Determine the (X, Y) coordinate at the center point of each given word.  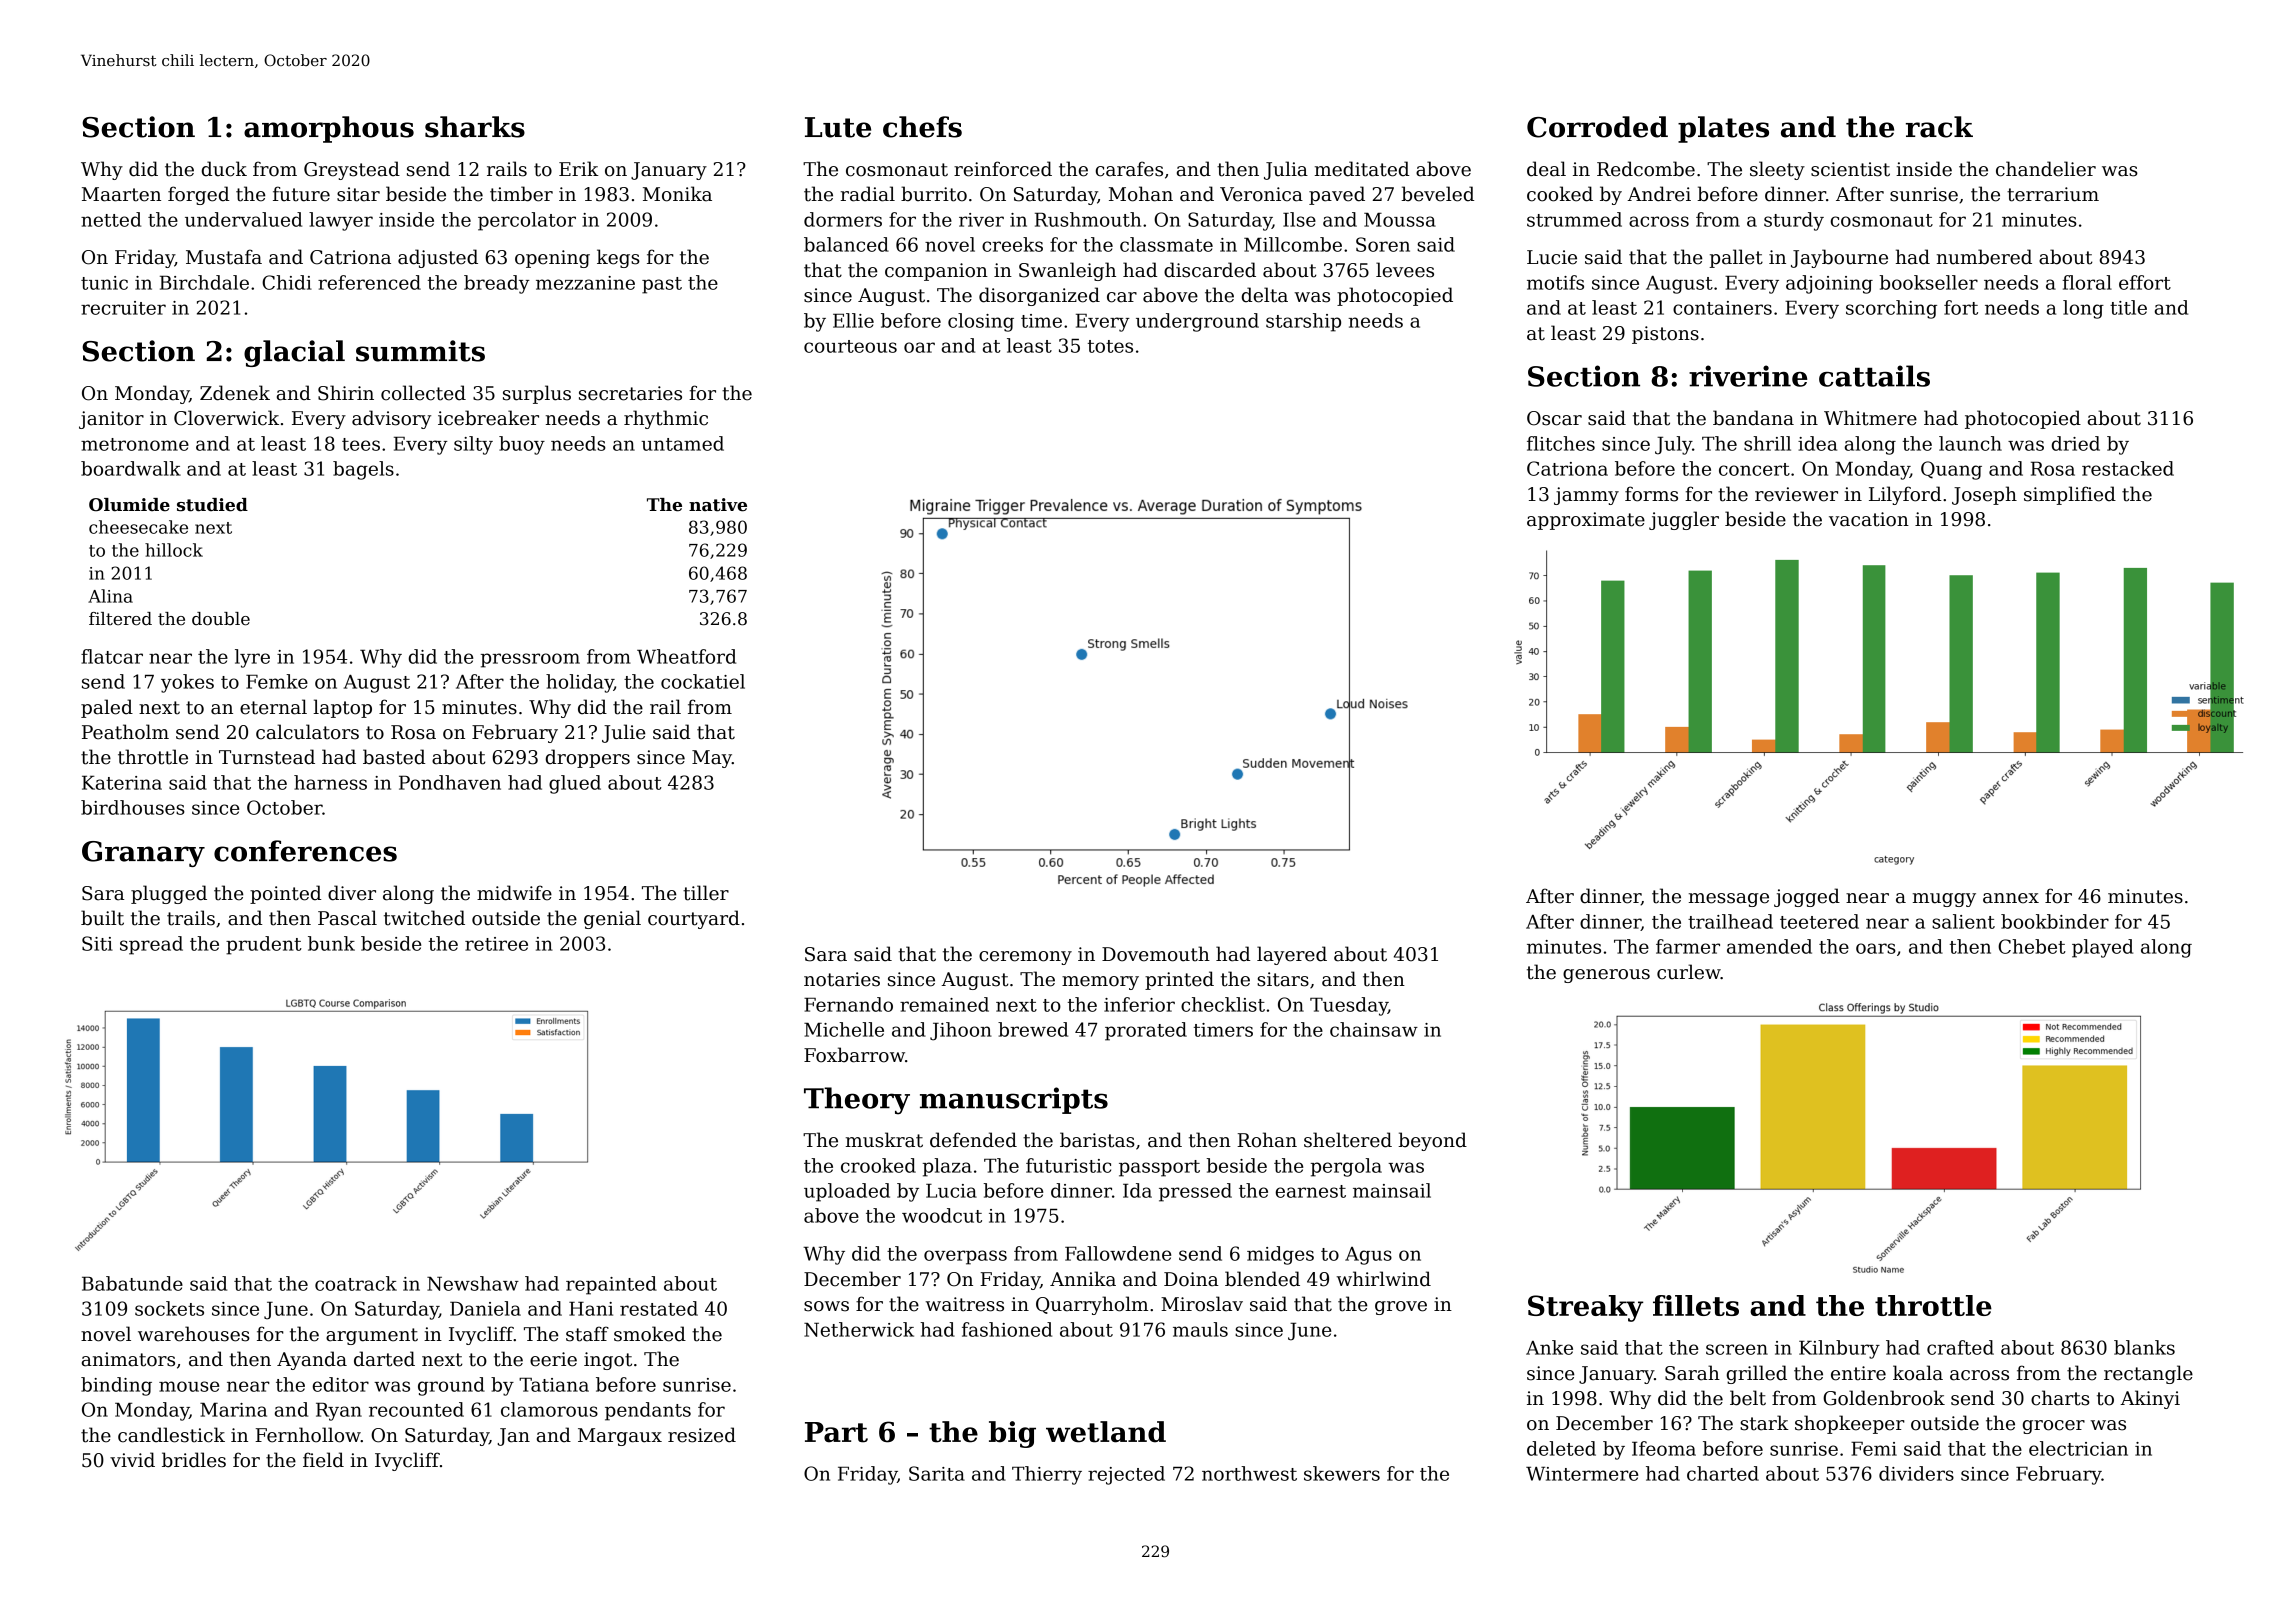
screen (1737, 1349)
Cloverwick (226, 418)
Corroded (1597, 127)
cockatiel (703, 681)
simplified (2070, 495)
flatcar (112, 656)
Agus (1368, 1256)
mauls (1200, 1329)
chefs (922, 127)
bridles (194, 1460)
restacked (2128, 468)
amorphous (329, 129)
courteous (850, 346)
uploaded (847, 1192)
